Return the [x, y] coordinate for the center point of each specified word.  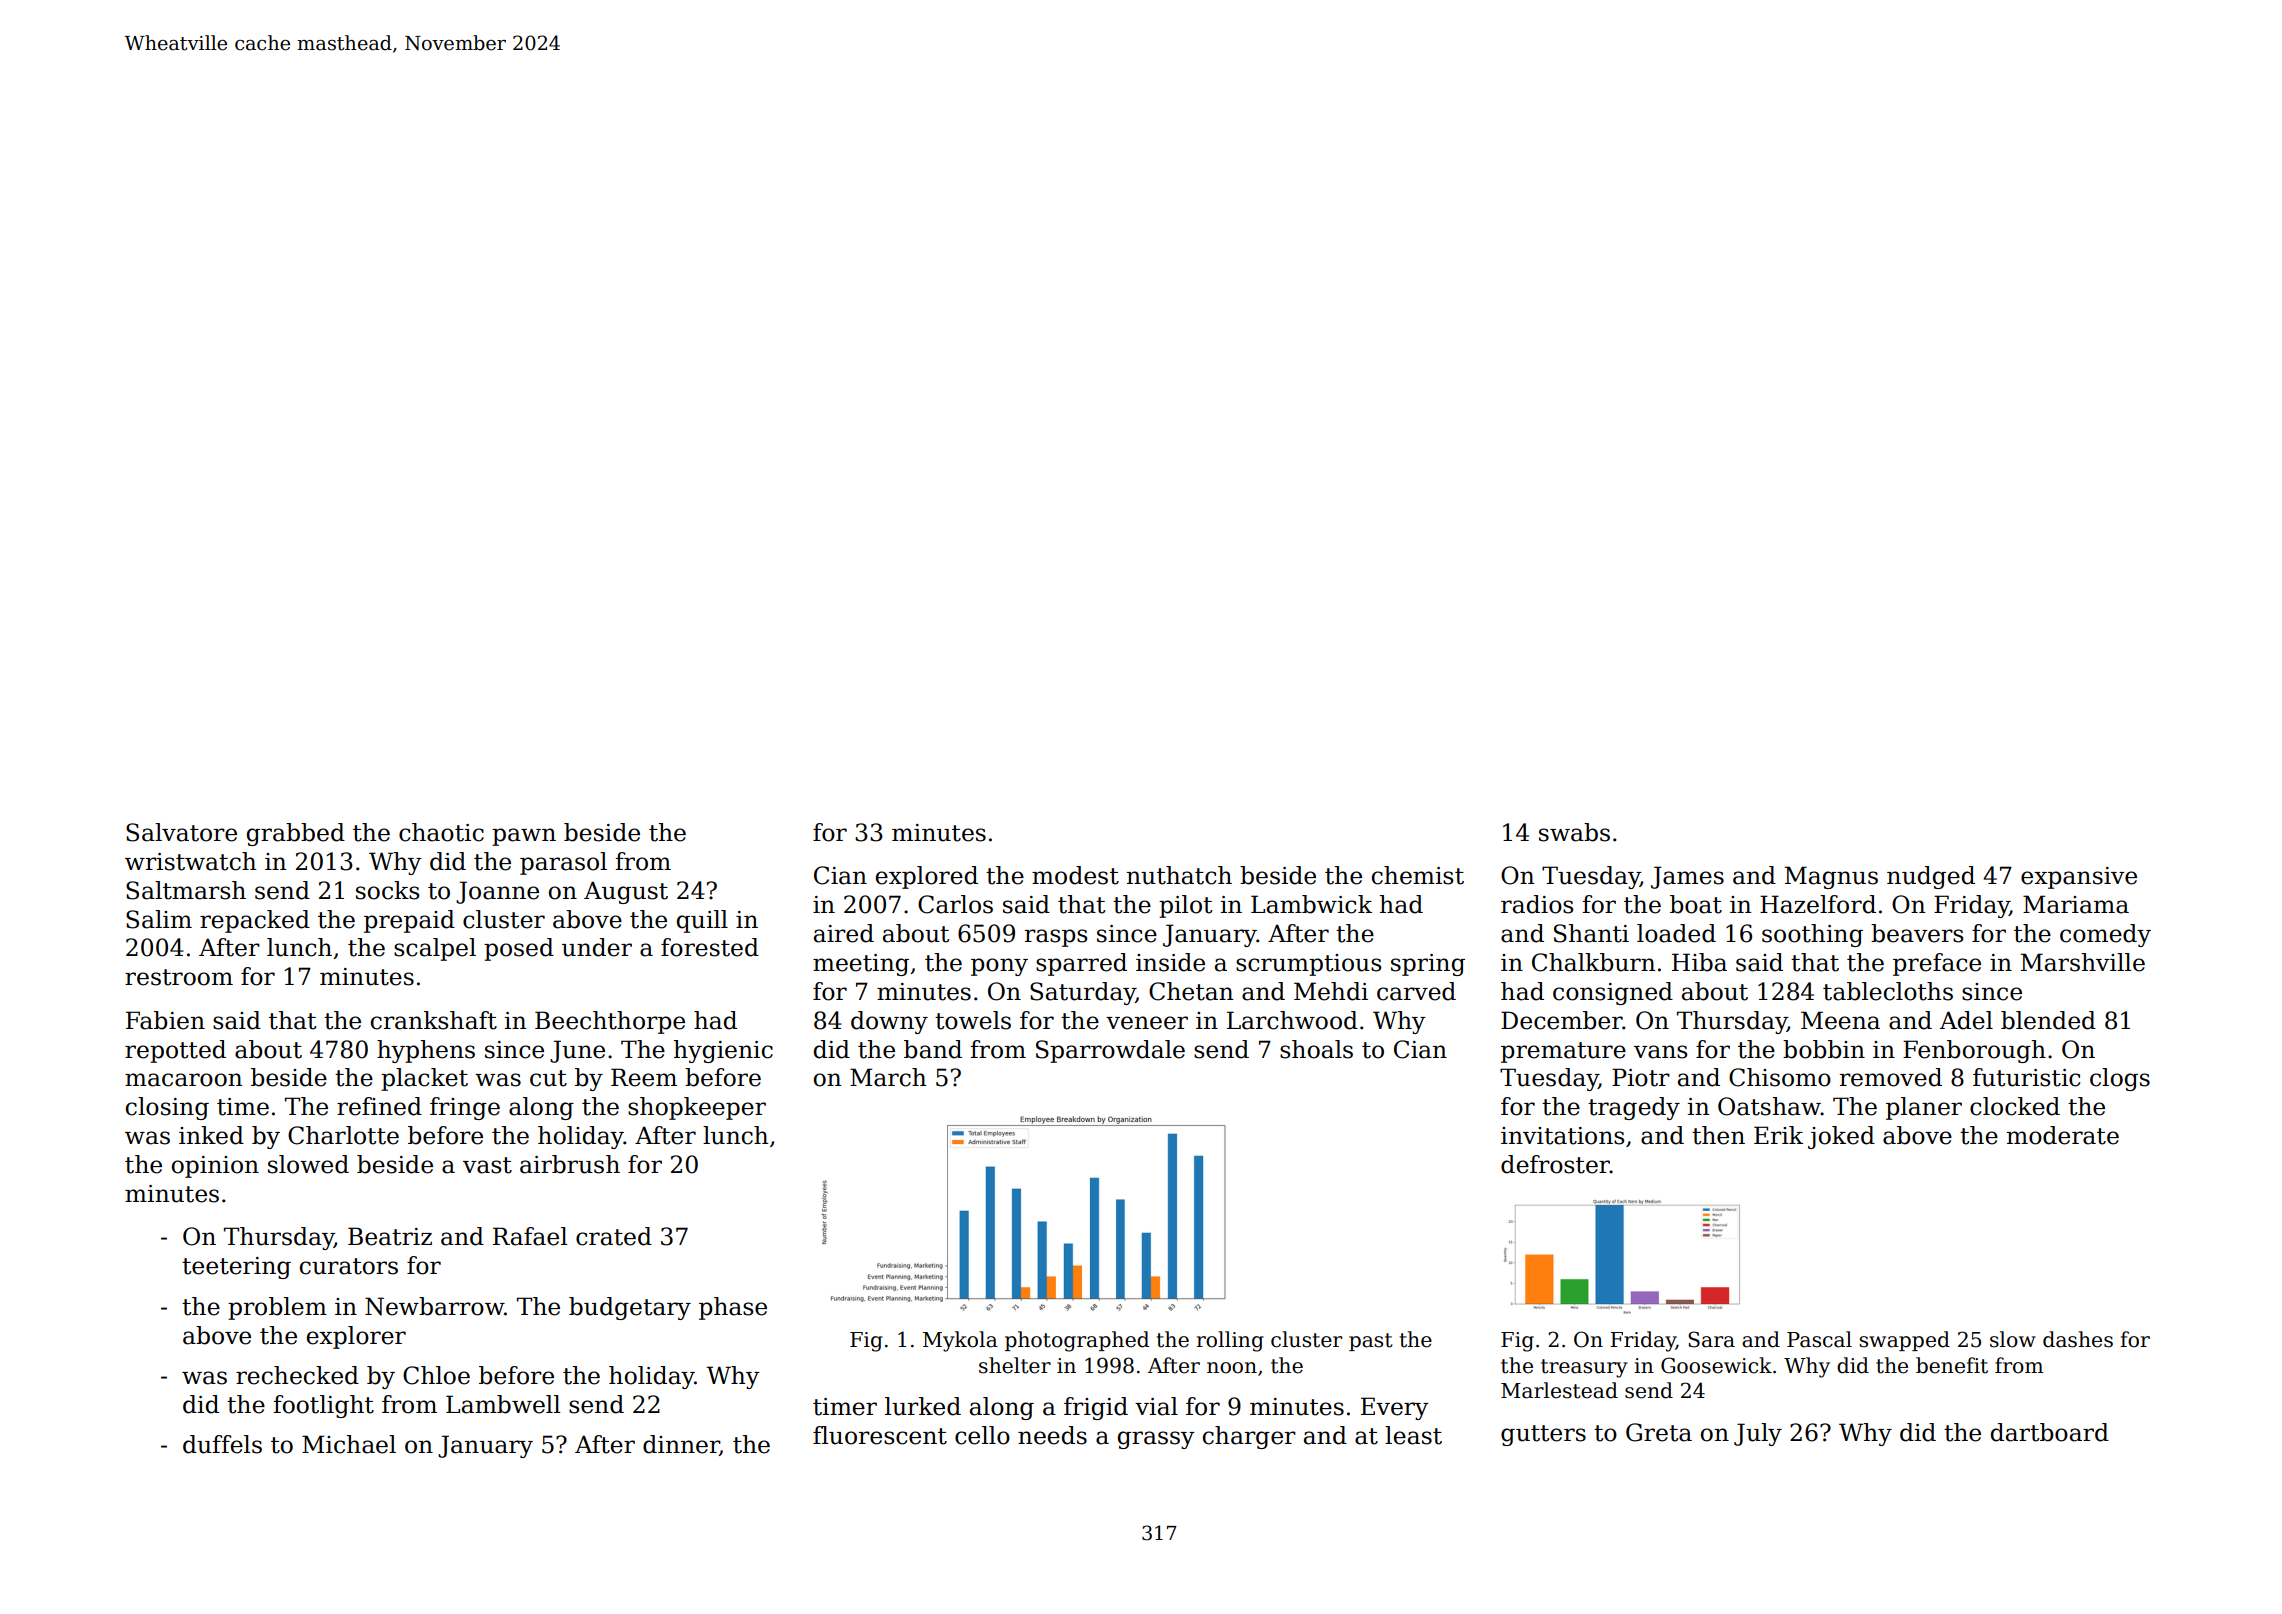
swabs [1574, 832]
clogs [2120, 1079]
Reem [644, 1077]
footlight [324, 1406]
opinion [215, 1167]
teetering [236, 1268]
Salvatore [181, 832]
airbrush [570, 1164]
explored [927, 877]
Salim [159, 919]
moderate [2063, 1135]
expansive [2079, 878]
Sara [1711, 1339]
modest [1075, 875]
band [933, 1049]
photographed [1077, 1341]
